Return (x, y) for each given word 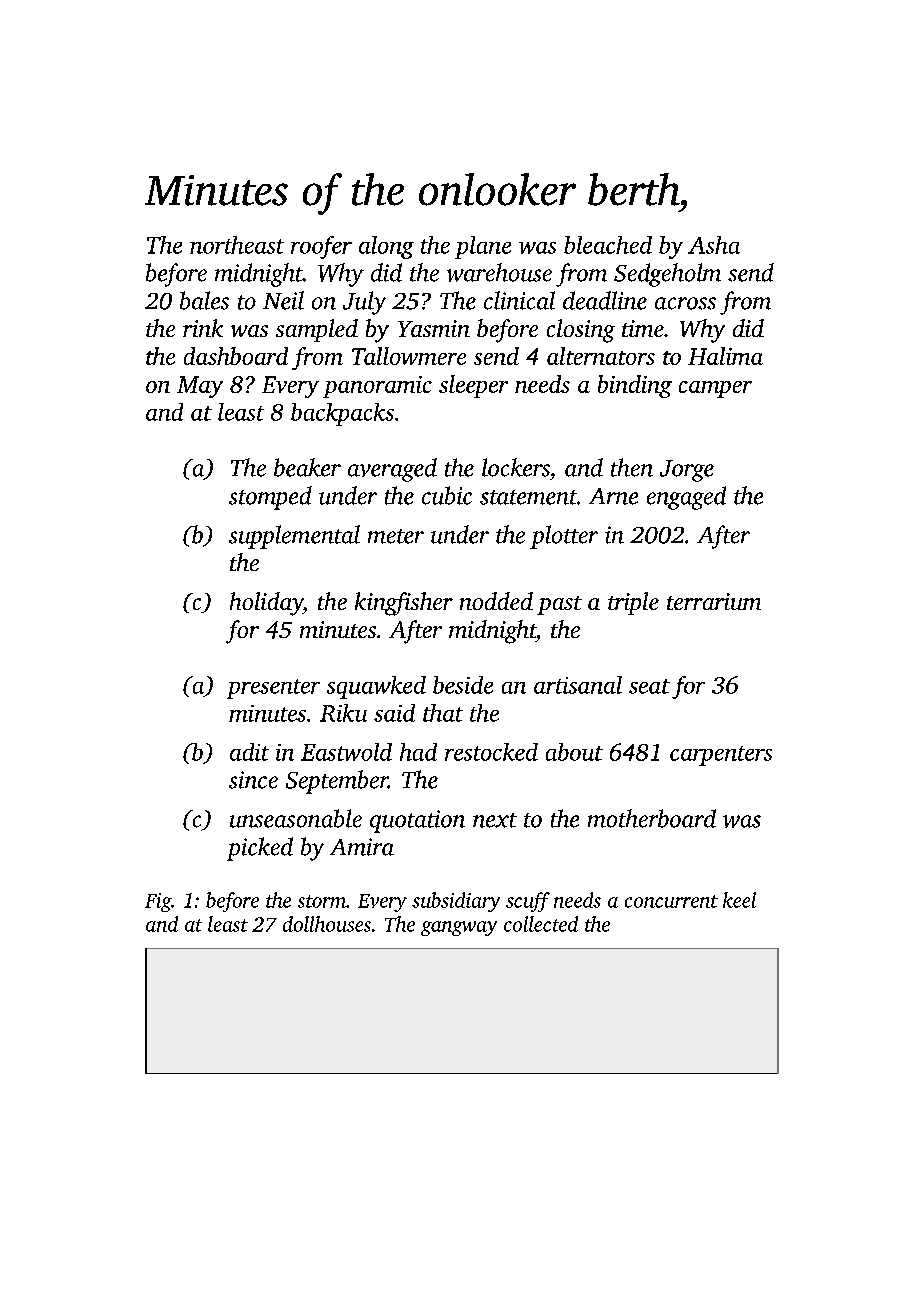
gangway (459, 928)
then (632, 467)
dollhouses (327, 924)
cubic (447, 495)
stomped (270, 498)
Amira (362, 847)
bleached (608, 245)
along (386, 247)
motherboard (652, 818)
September (337, 782)
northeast (237, 245)
